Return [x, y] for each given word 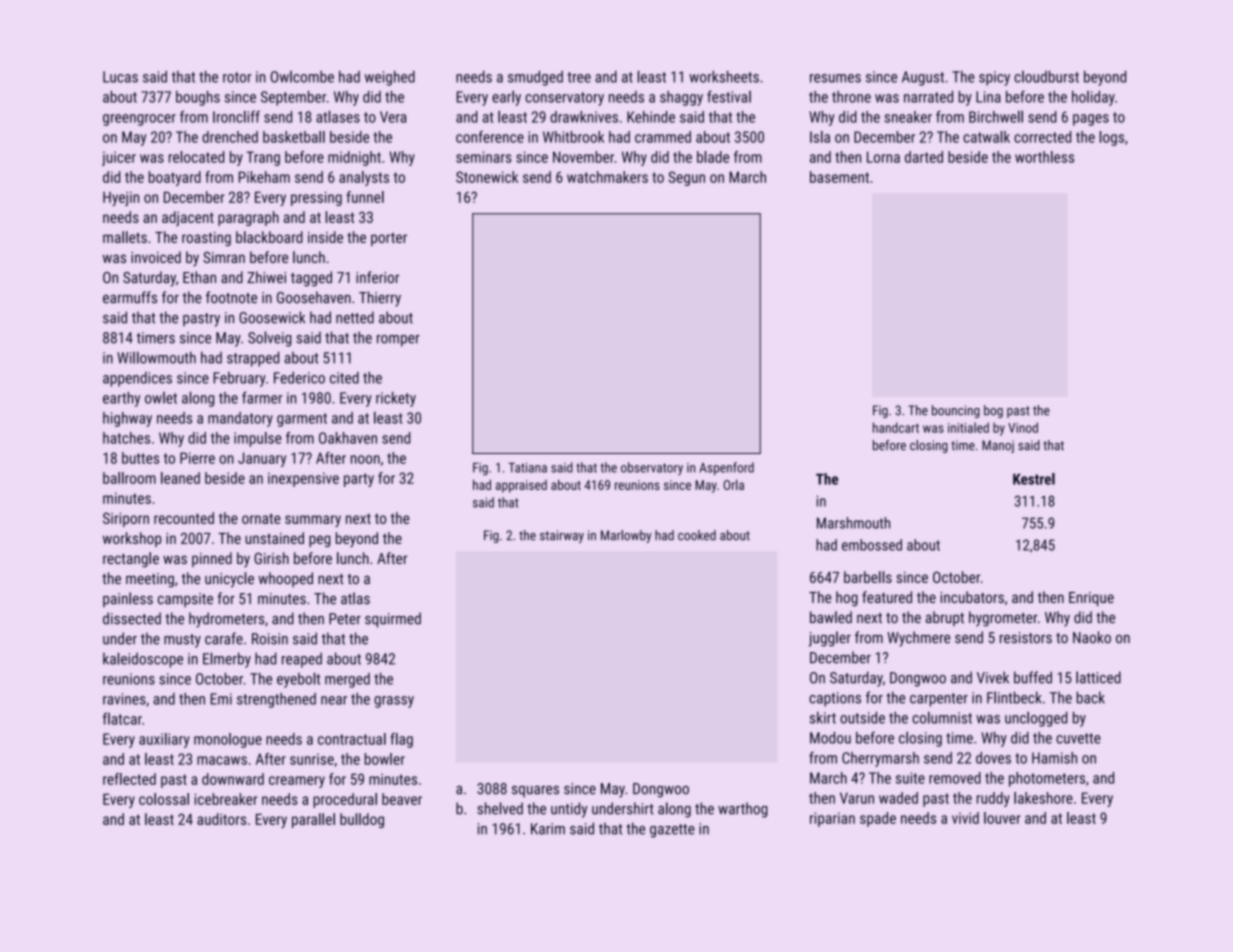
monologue [228, 740]
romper [398, 341]
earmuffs [130, 297]
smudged [535, 78]
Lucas [120, 77]
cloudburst [1046, 76]
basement [839, 177]
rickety [396, 399]
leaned [180, 478]
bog [993, 411]
